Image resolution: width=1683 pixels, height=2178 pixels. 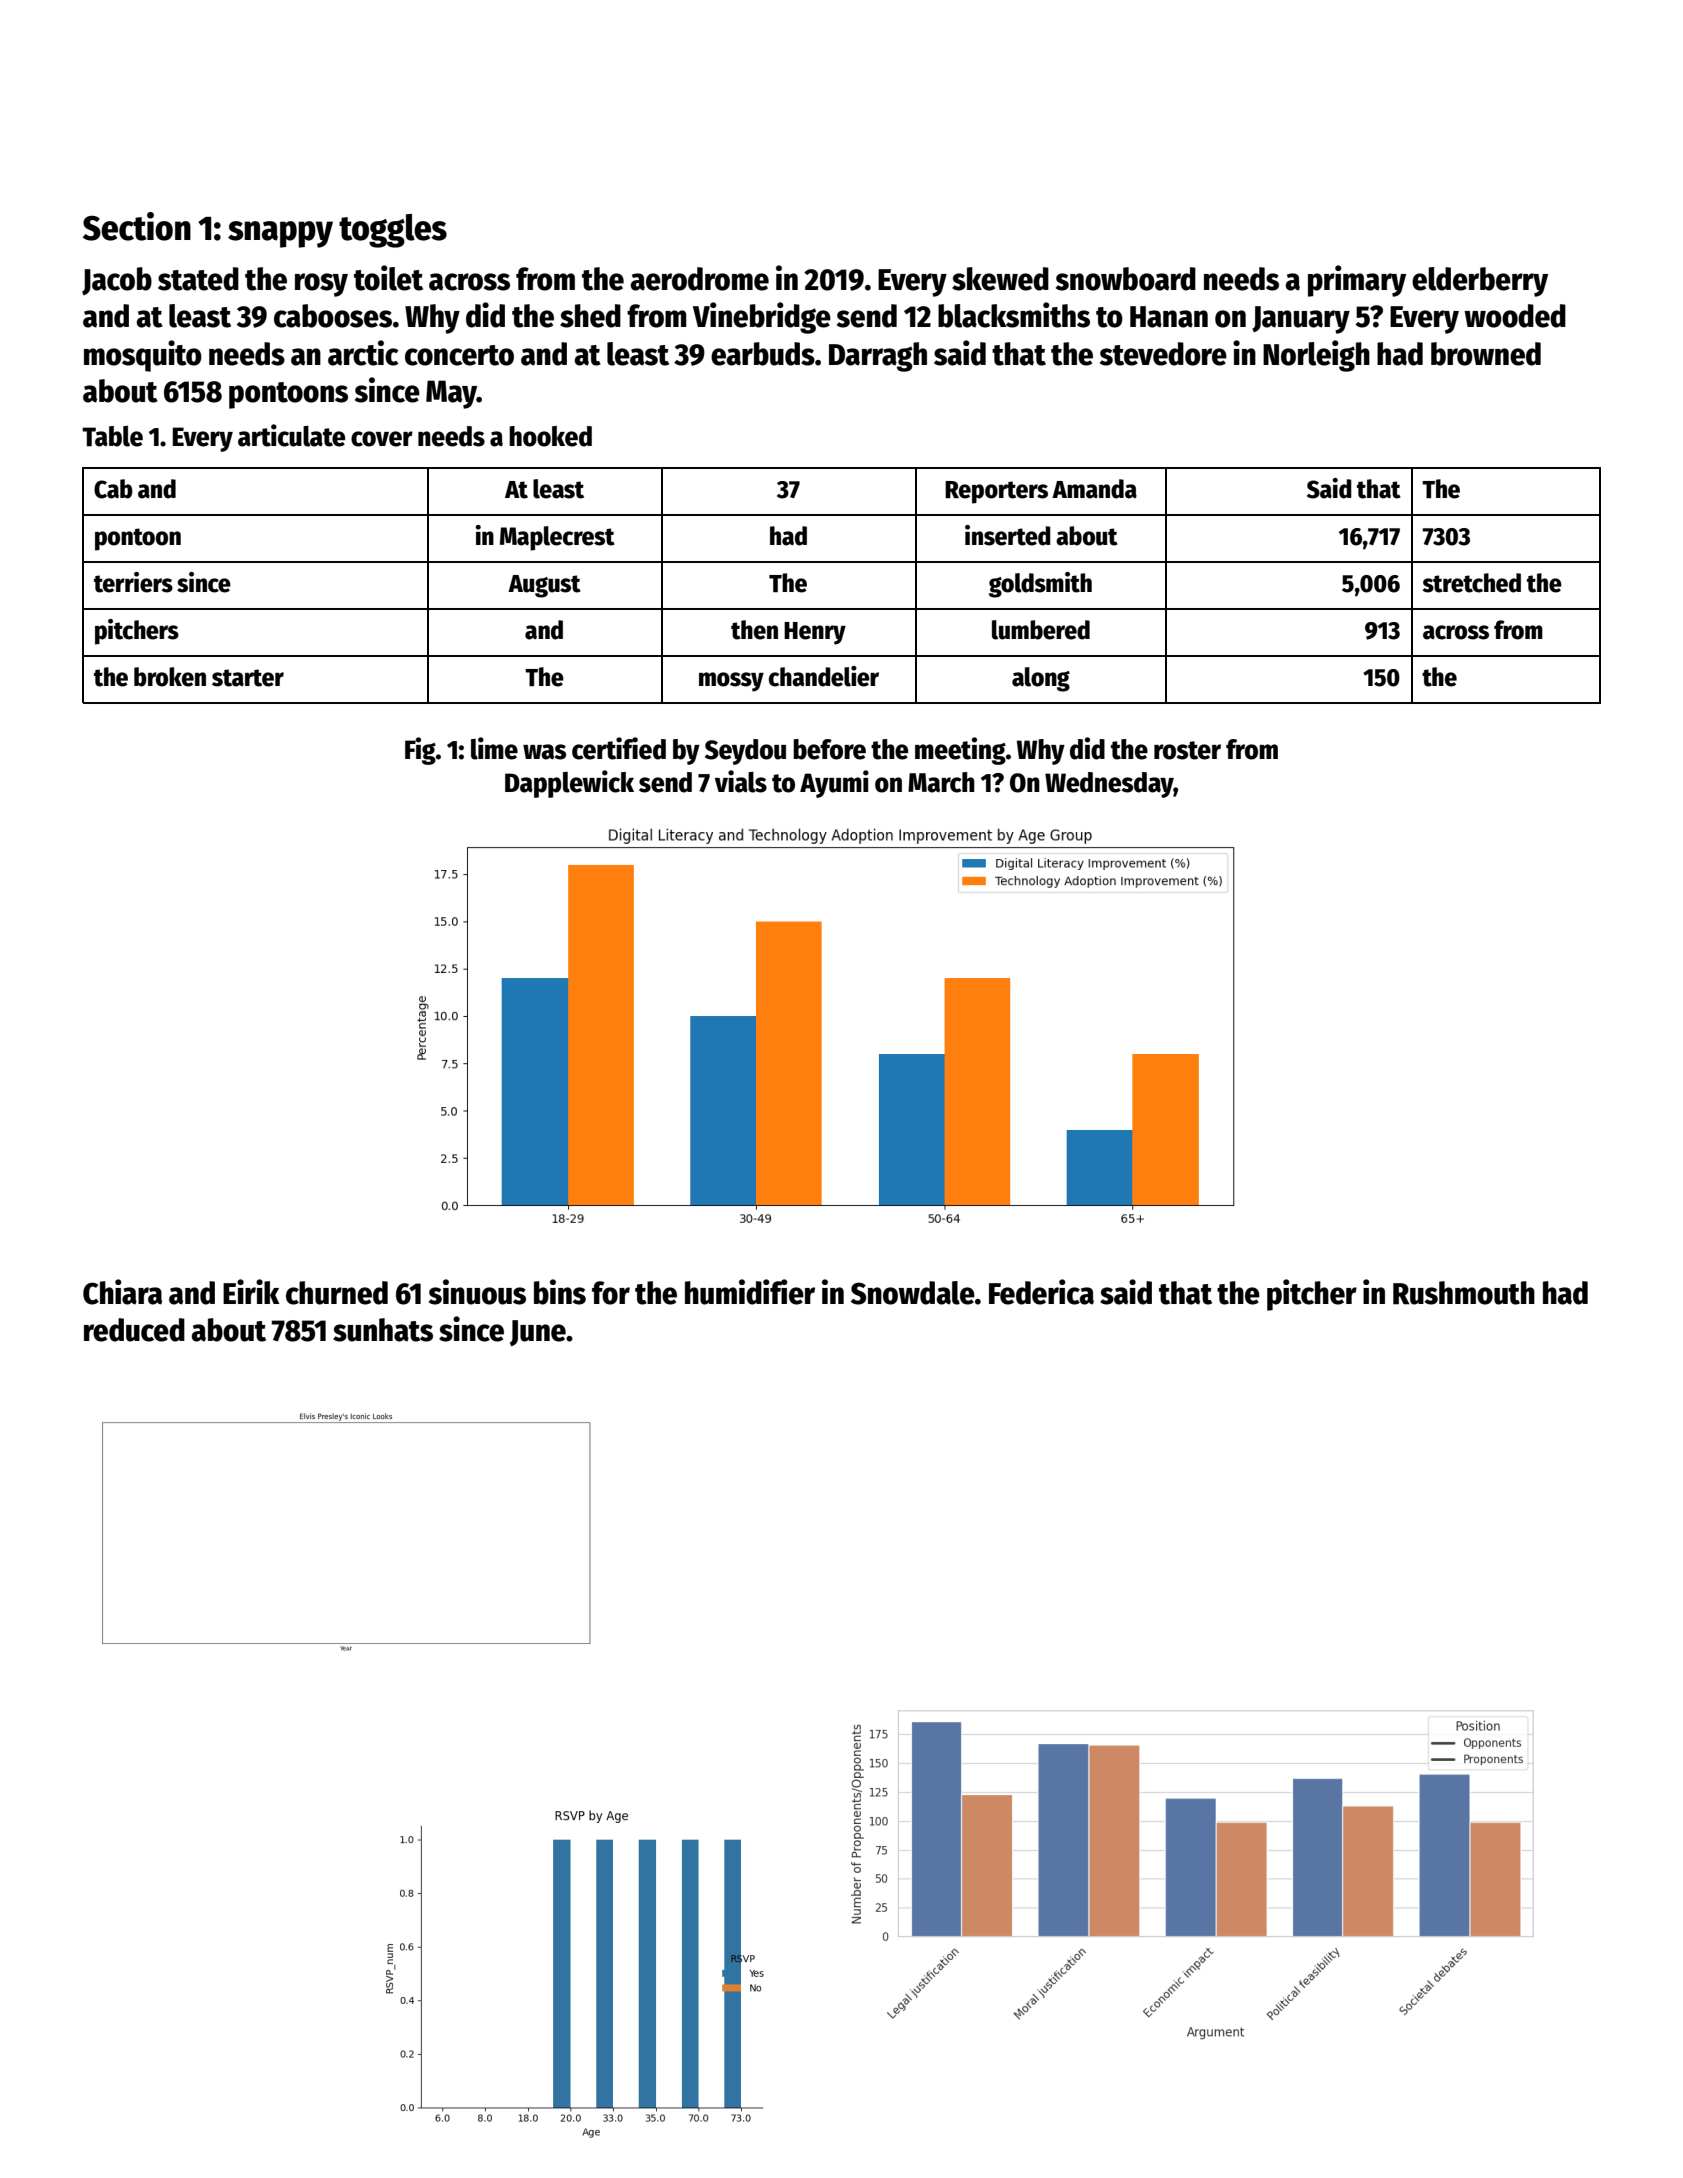 What do you see at coordinates (143, 356) in the image?
I see `mosquito` at bounding box center [143, 356].
